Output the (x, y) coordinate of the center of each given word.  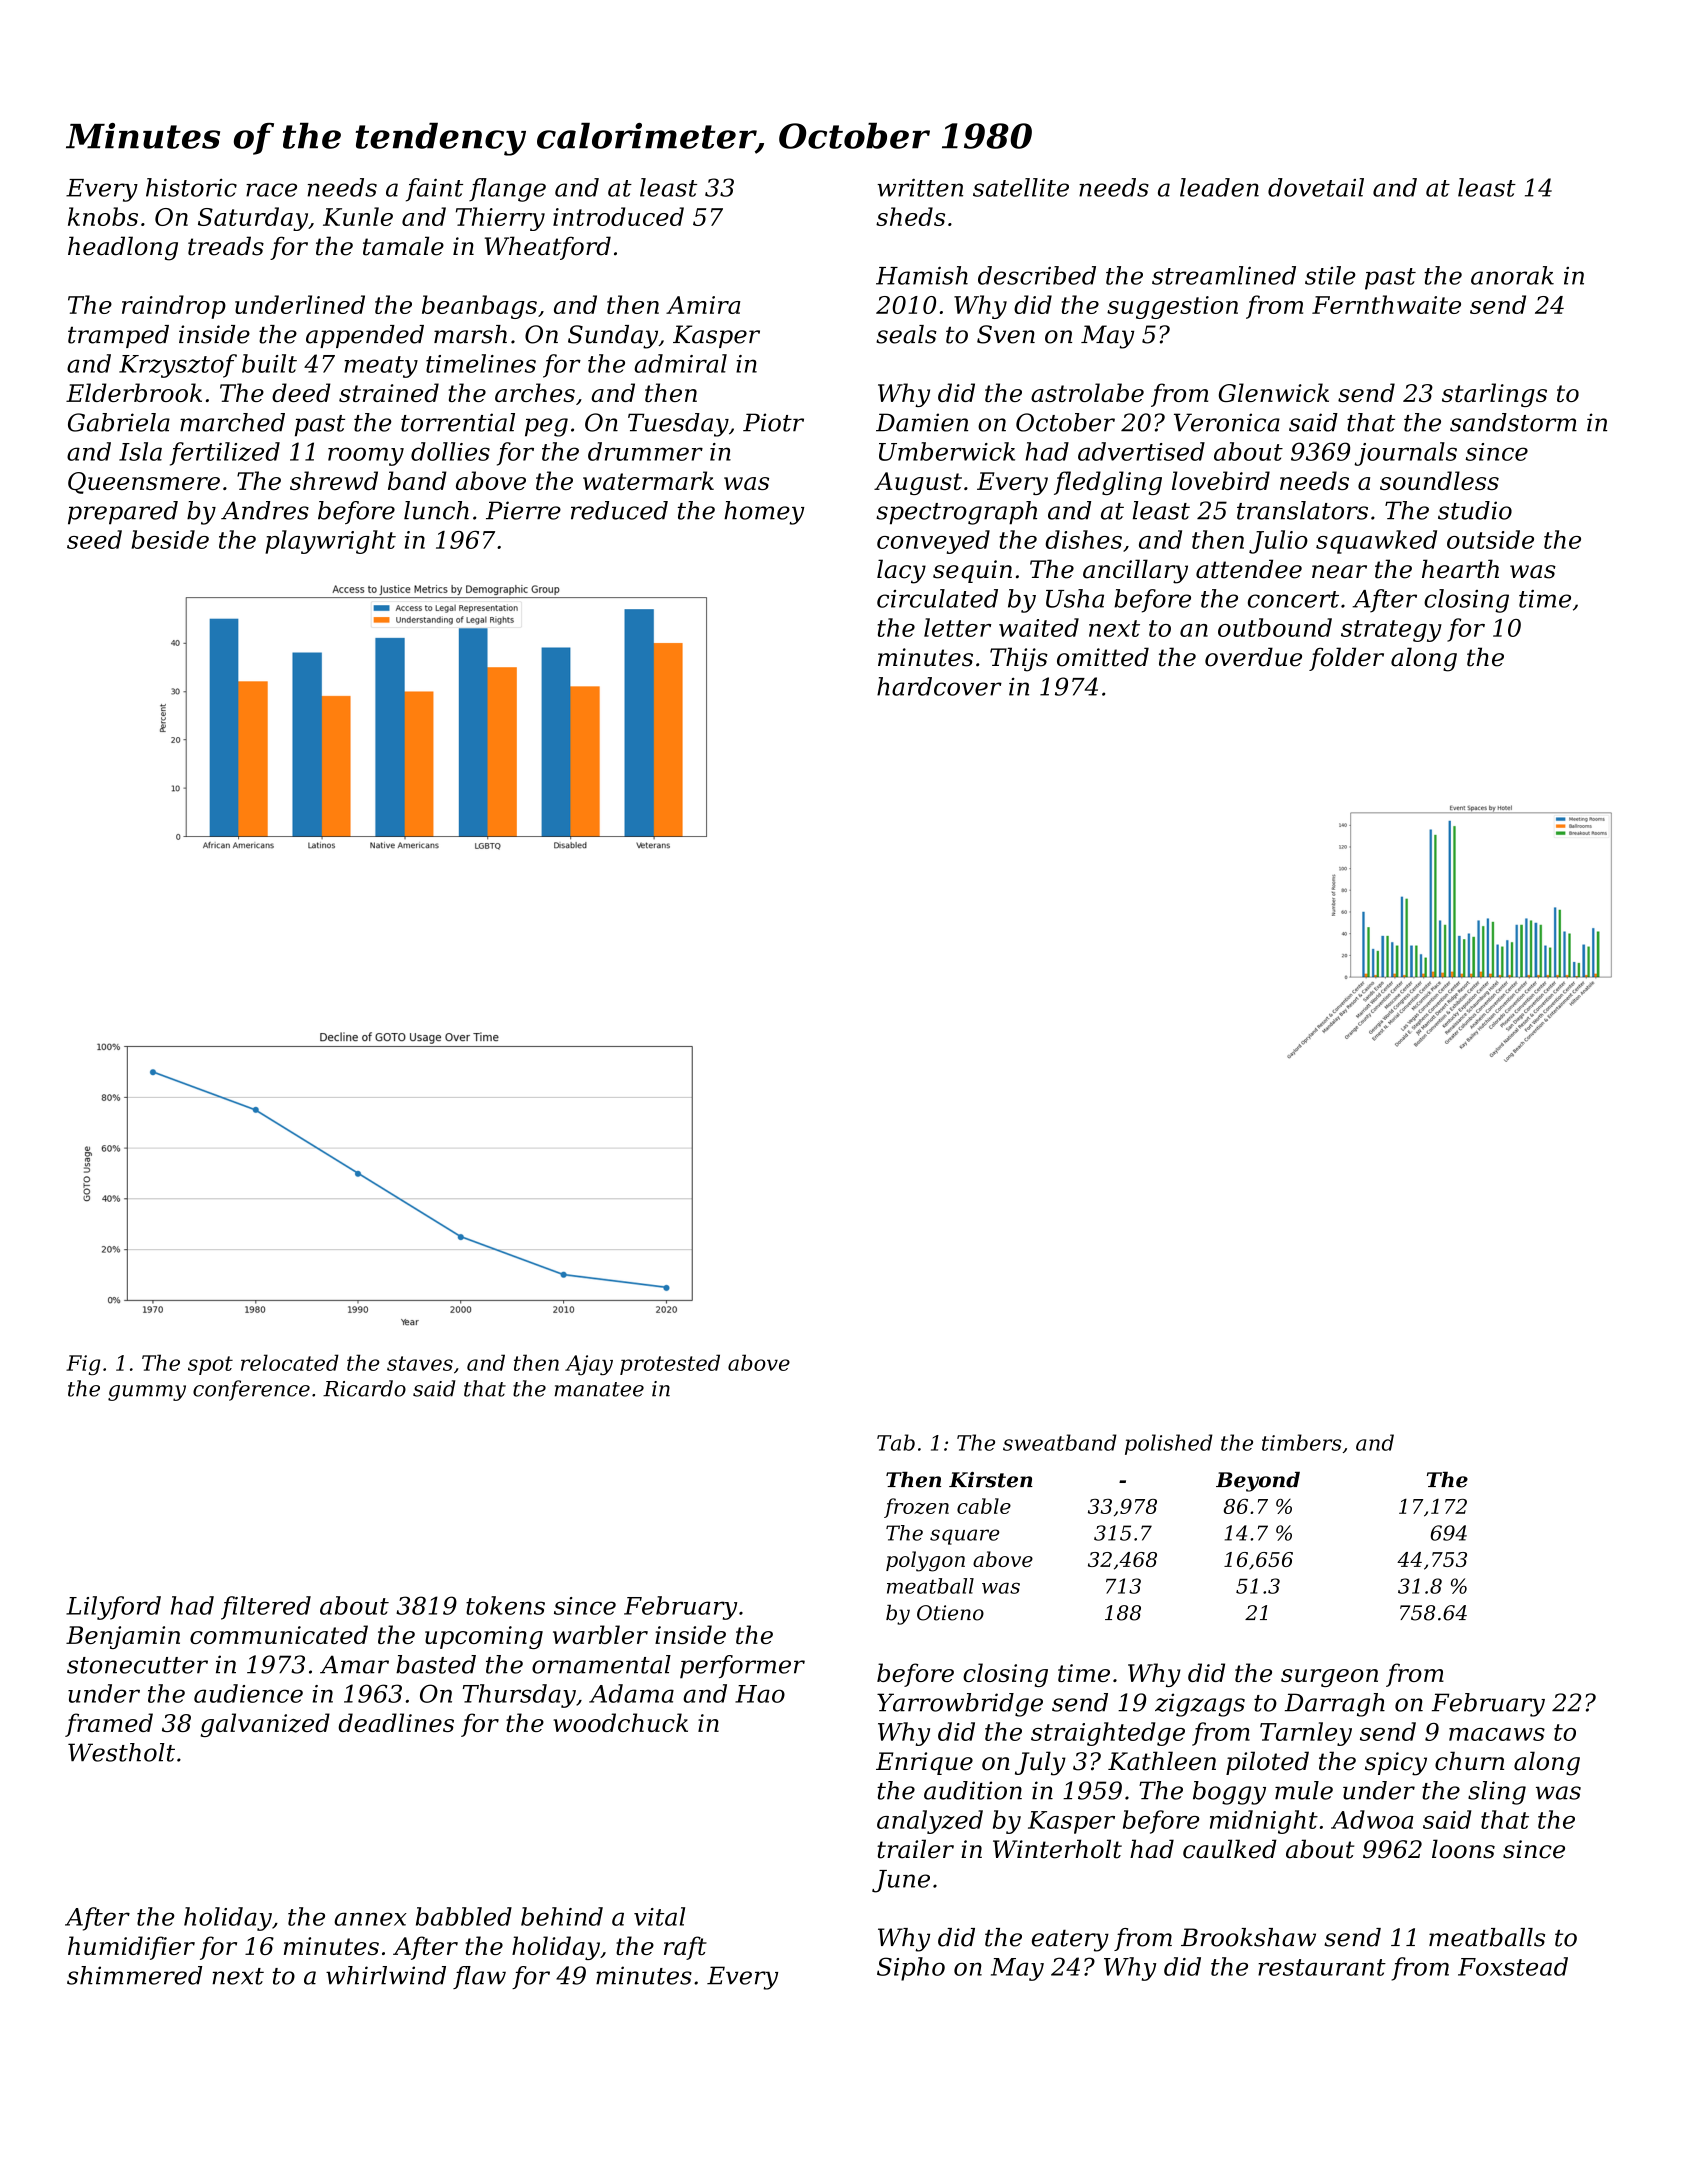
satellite (1021, 187)
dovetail (1316, 187)
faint (434, 190)
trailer (915, 1849)
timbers (1302, 1442)
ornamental (601, 1664)
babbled (464, 1916)
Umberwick (947, 451)
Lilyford (113, 1608)
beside (170, 539)
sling (1497, 1793)
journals (1405, 454)
